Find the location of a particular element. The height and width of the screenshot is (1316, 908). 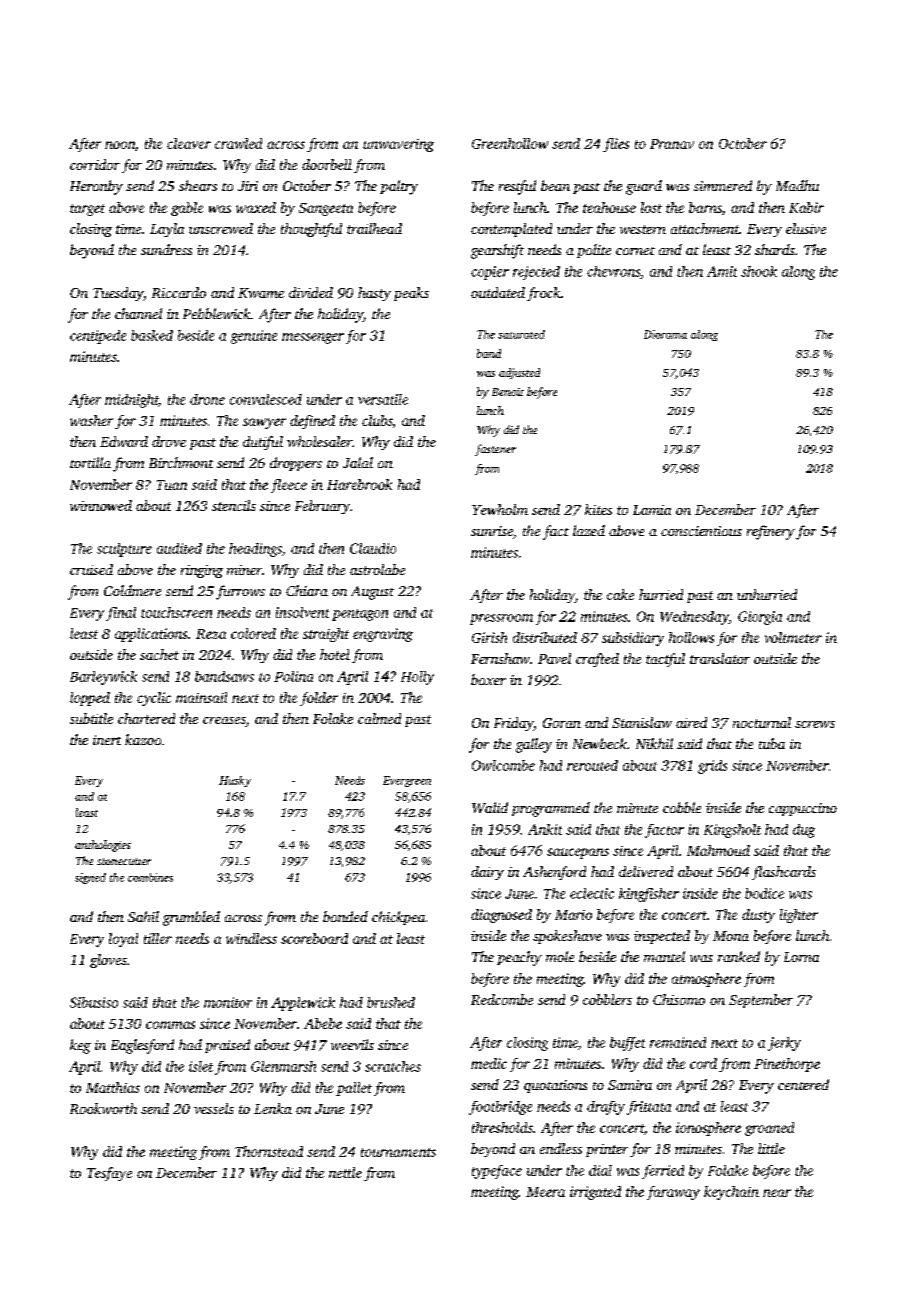

anthologies is located at coordinates (103, 846).
